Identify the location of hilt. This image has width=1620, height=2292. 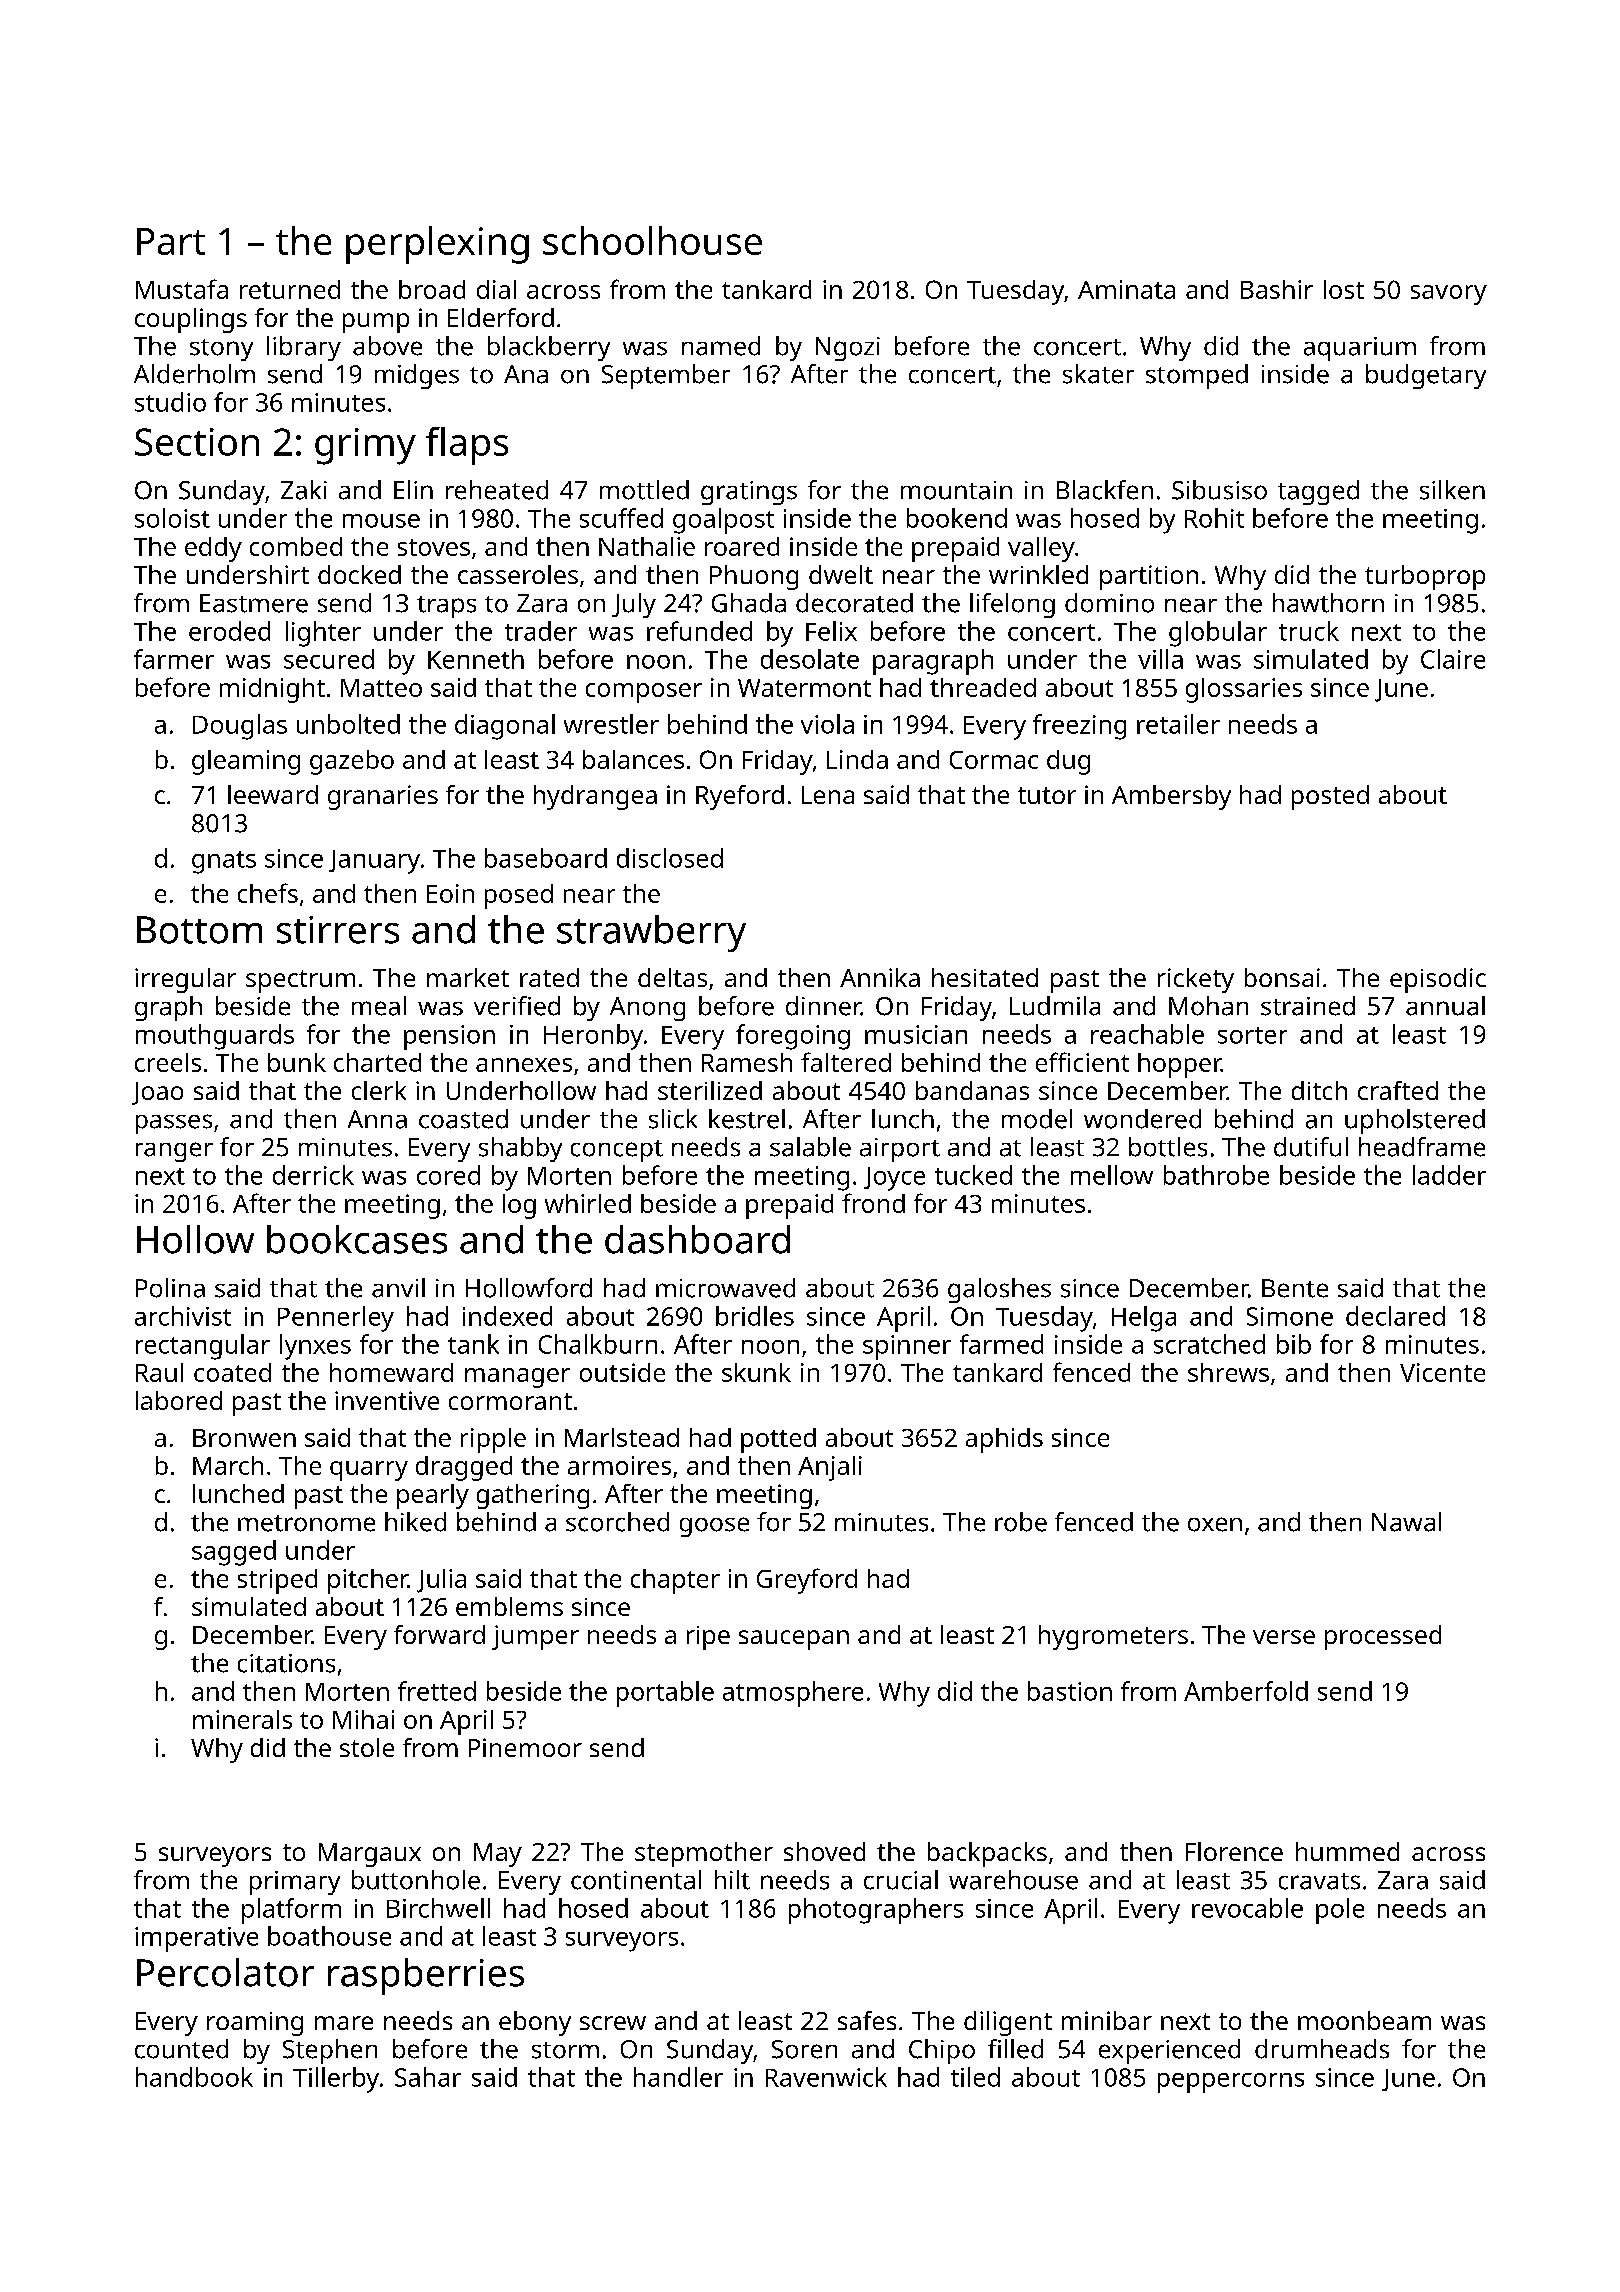
(732, 1880).
